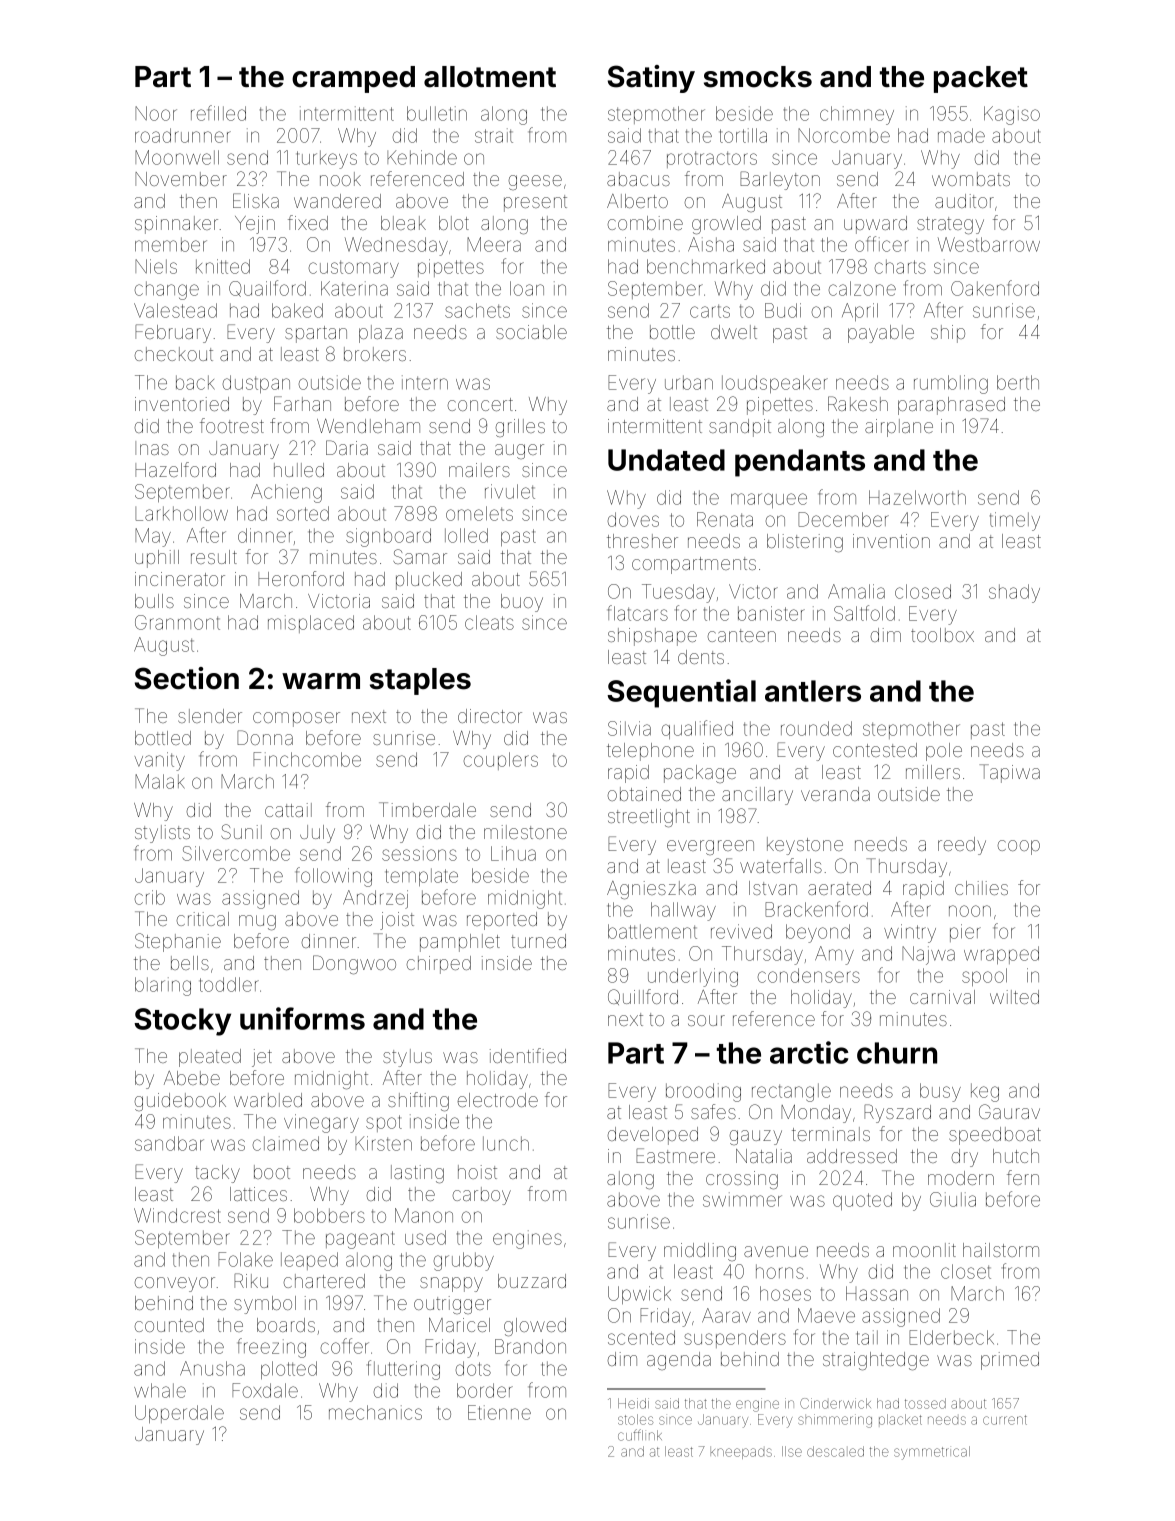 This page has width=1175, height=1521. I want to click on smocks, so click(758, 77).
